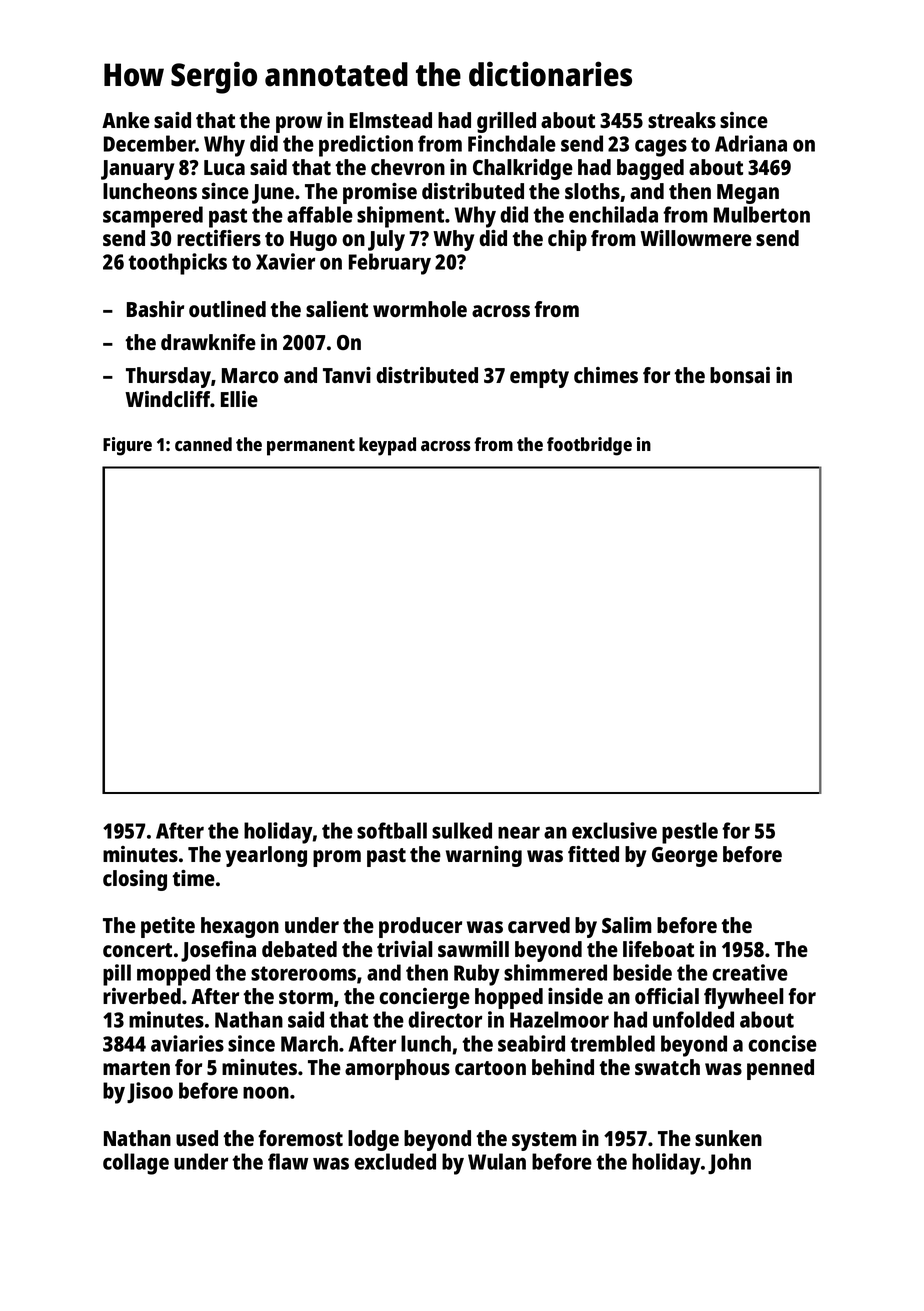  Describe the element at coordinates (266, 856) in the screenshot. I see `yearlong` at that location.
